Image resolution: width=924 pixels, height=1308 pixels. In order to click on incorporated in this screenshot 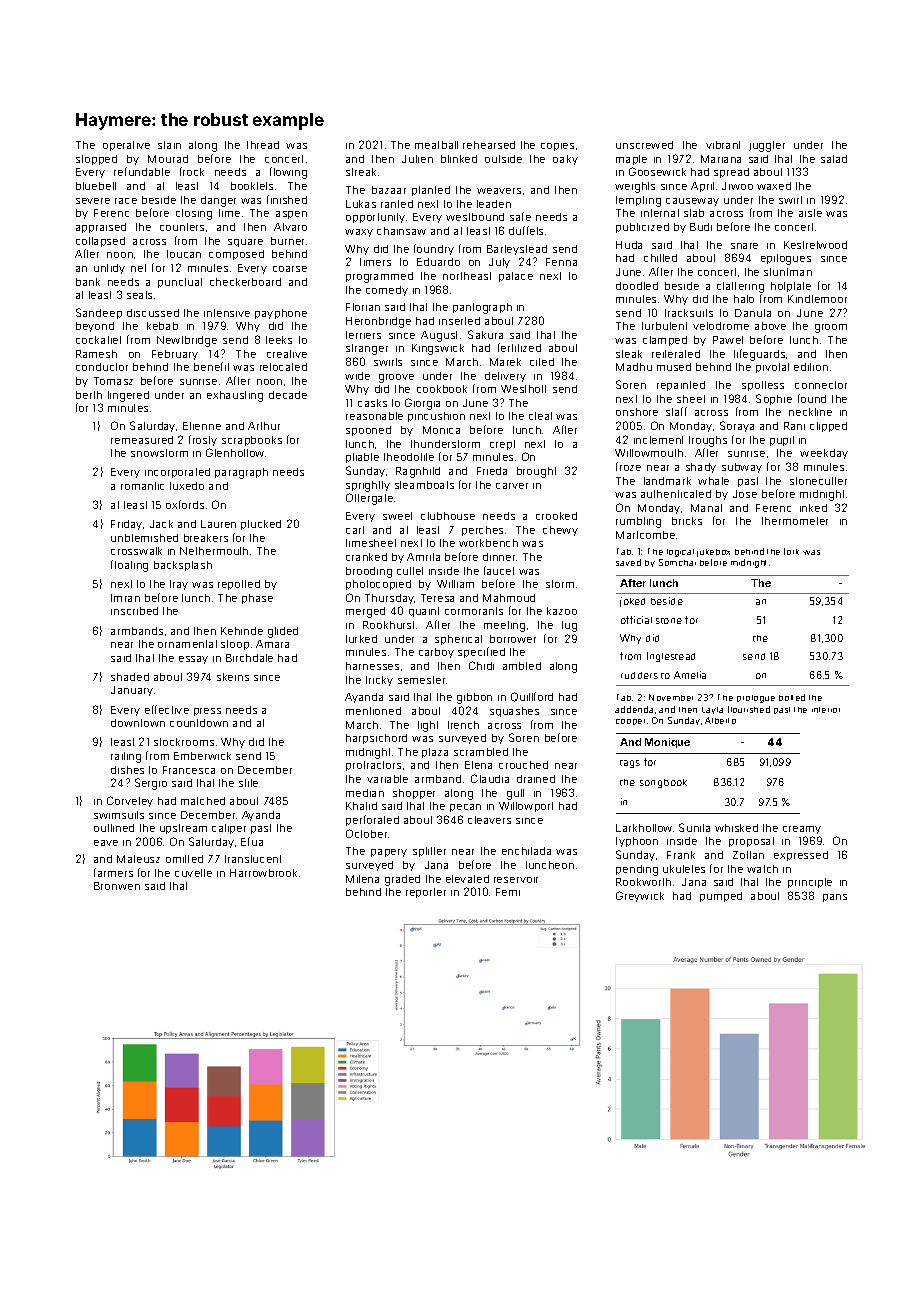, I will do `click(177, 473)`.
